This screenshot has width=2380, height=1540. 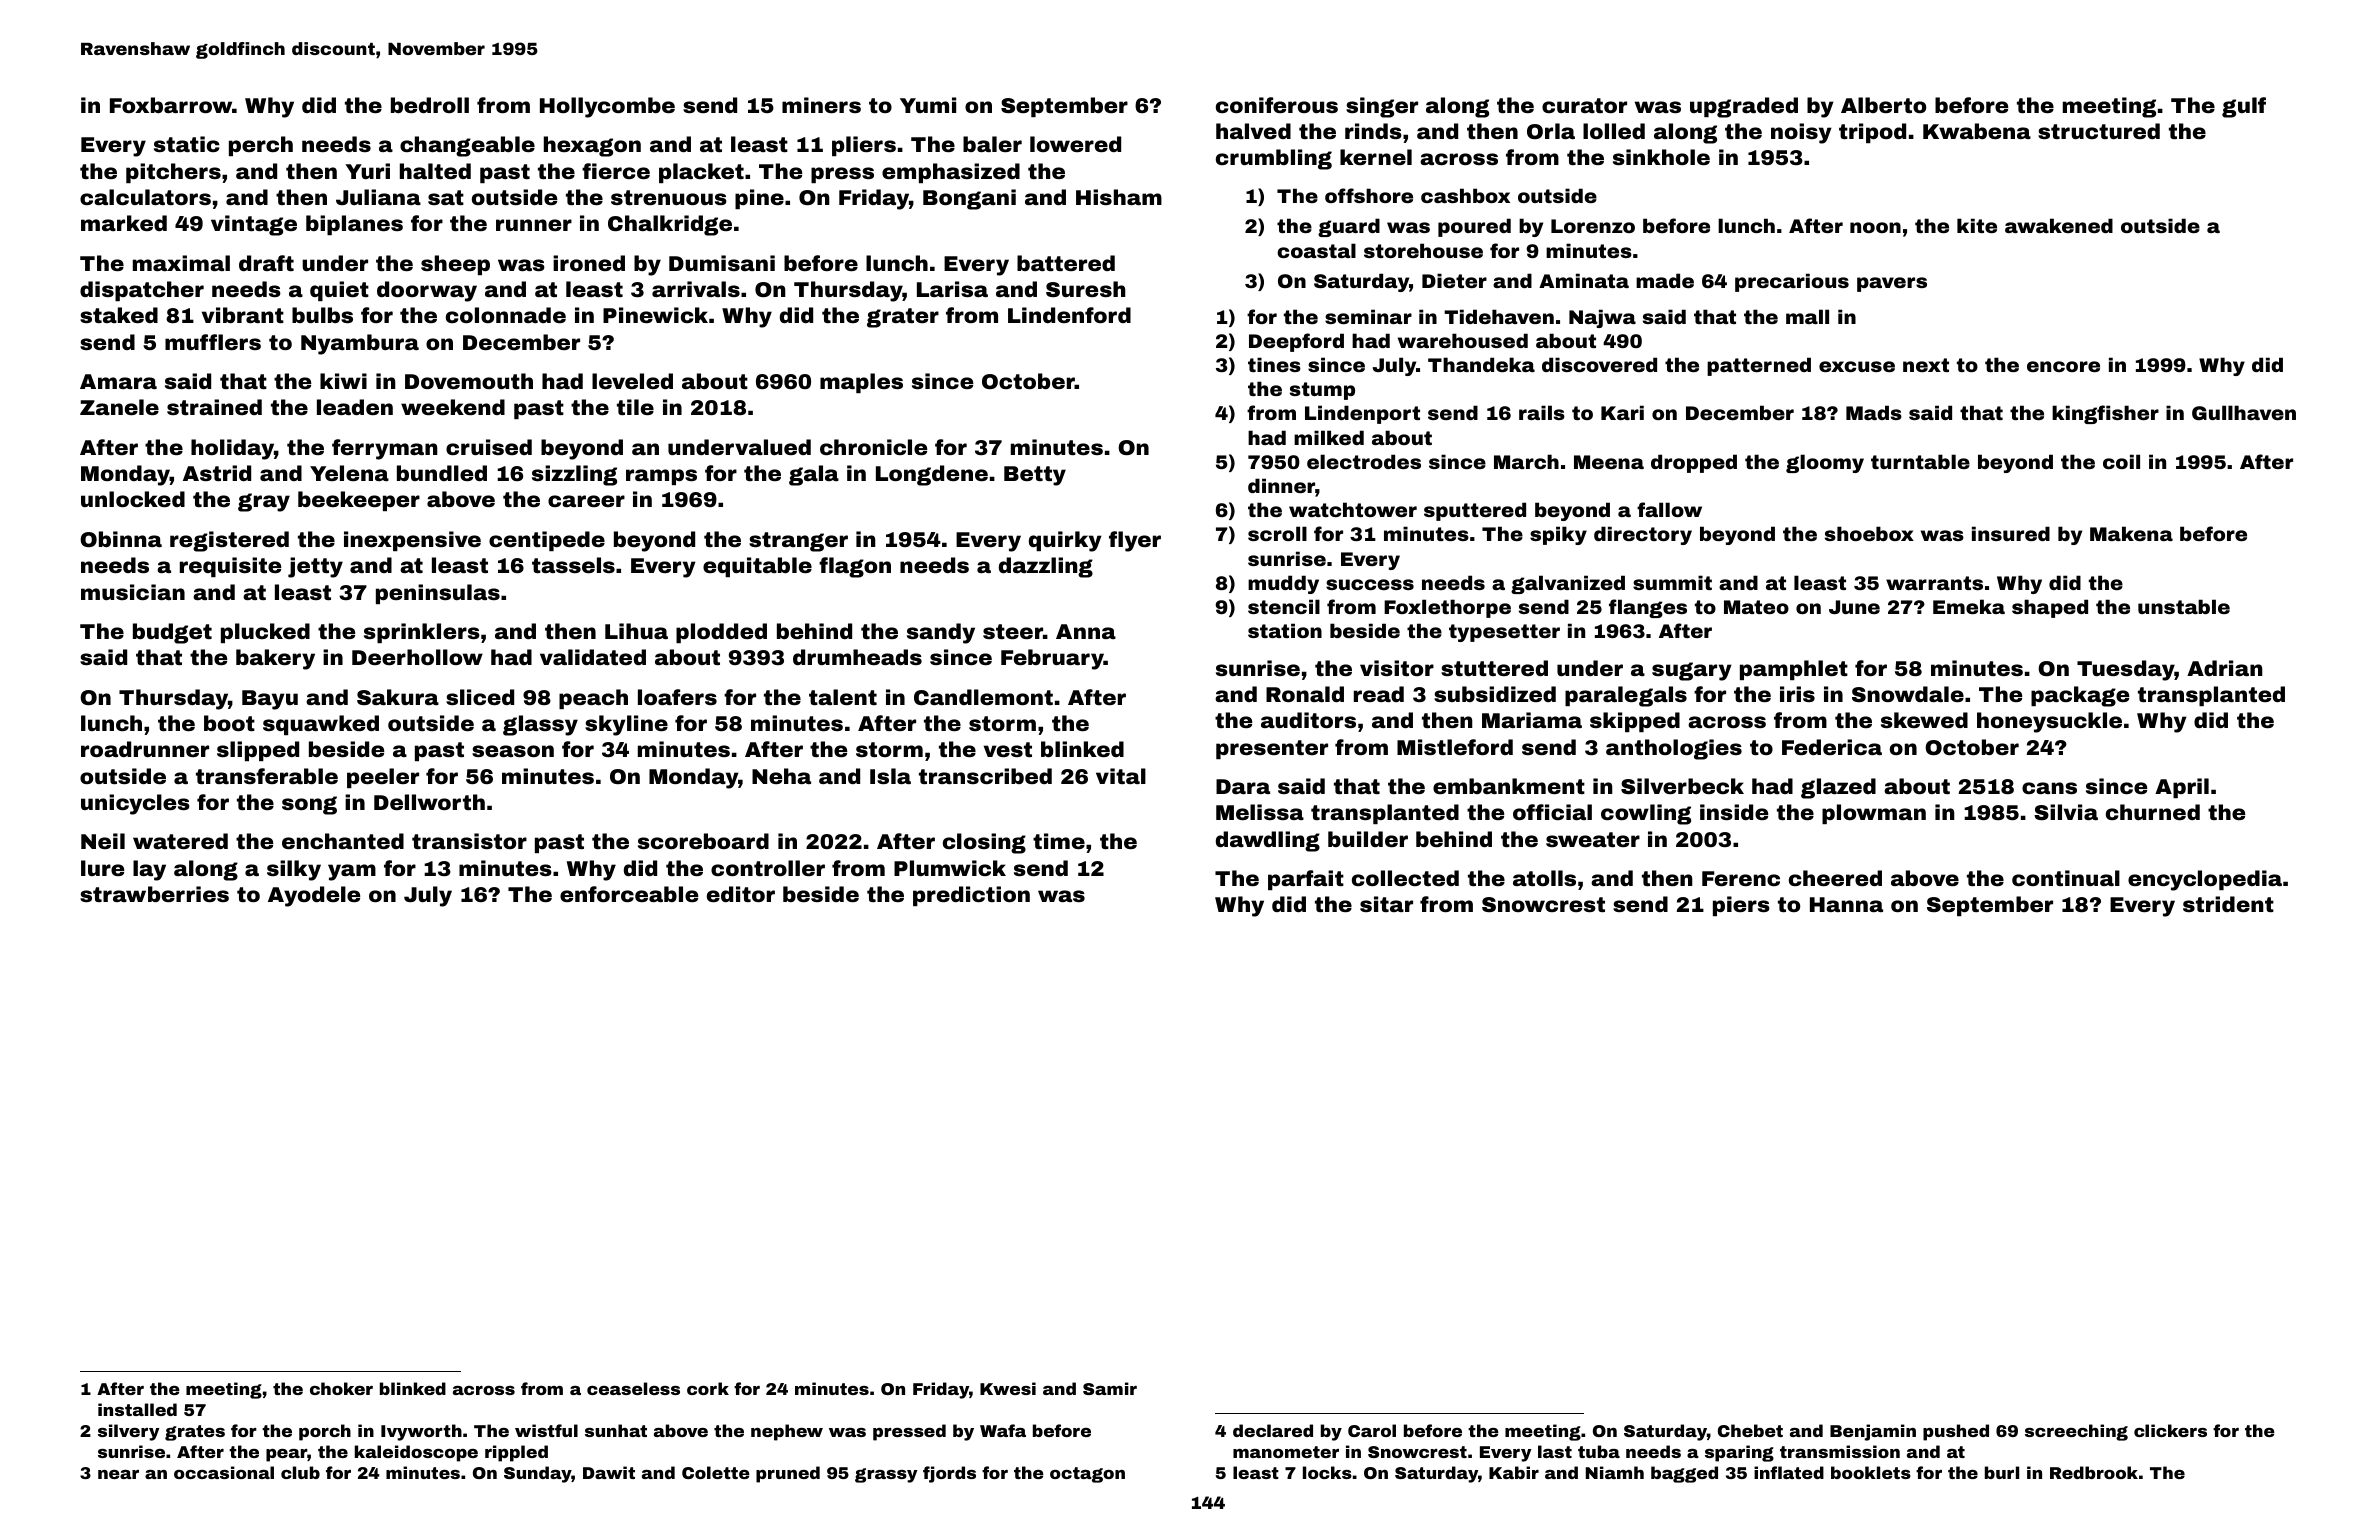 What do you see at coordinates (629, 894) in the screenshot?
I see `enforceable` at bounding box center [629, 894].
